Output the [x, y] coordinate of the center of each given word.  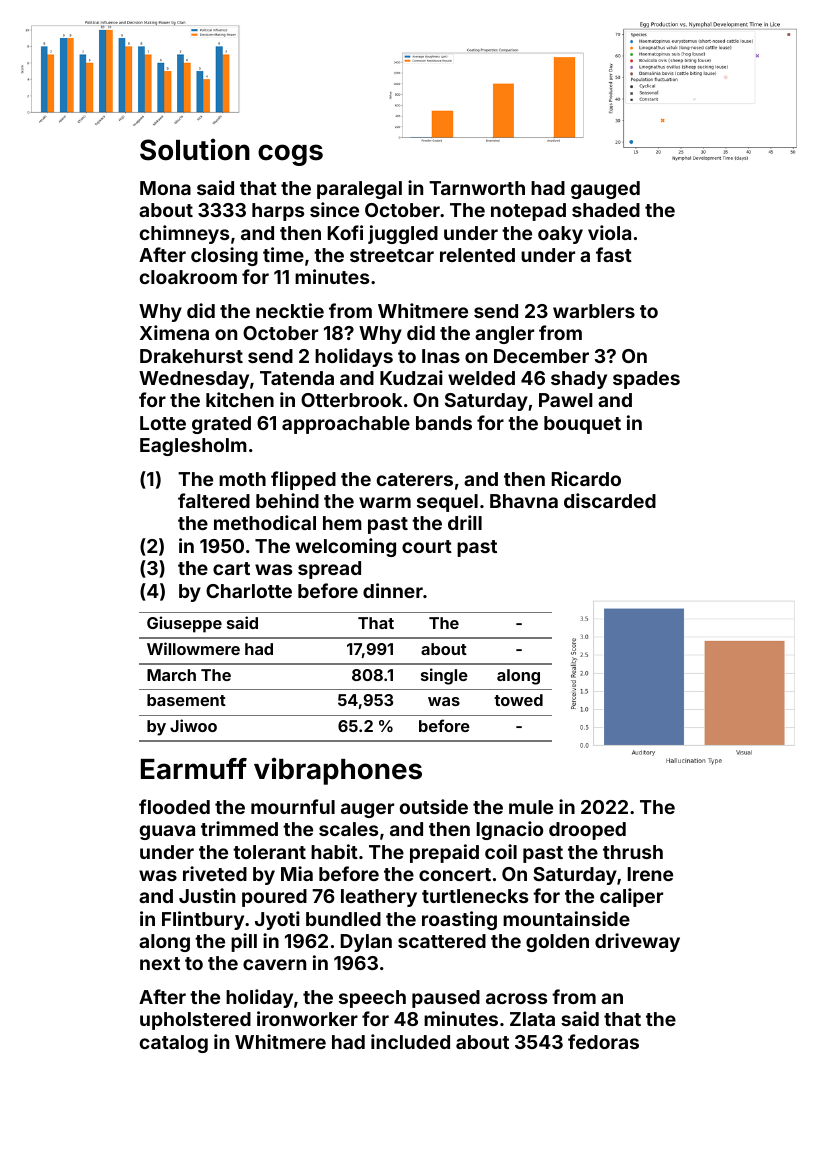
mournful [293, 806]
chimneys [184, 234]
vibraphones [338, 771]
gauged [605, 190]
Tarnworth [477, 188]
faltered [214, 500]
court [427, 546]
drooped [587, 831]
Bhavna [524, 501]
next [160, 963]
